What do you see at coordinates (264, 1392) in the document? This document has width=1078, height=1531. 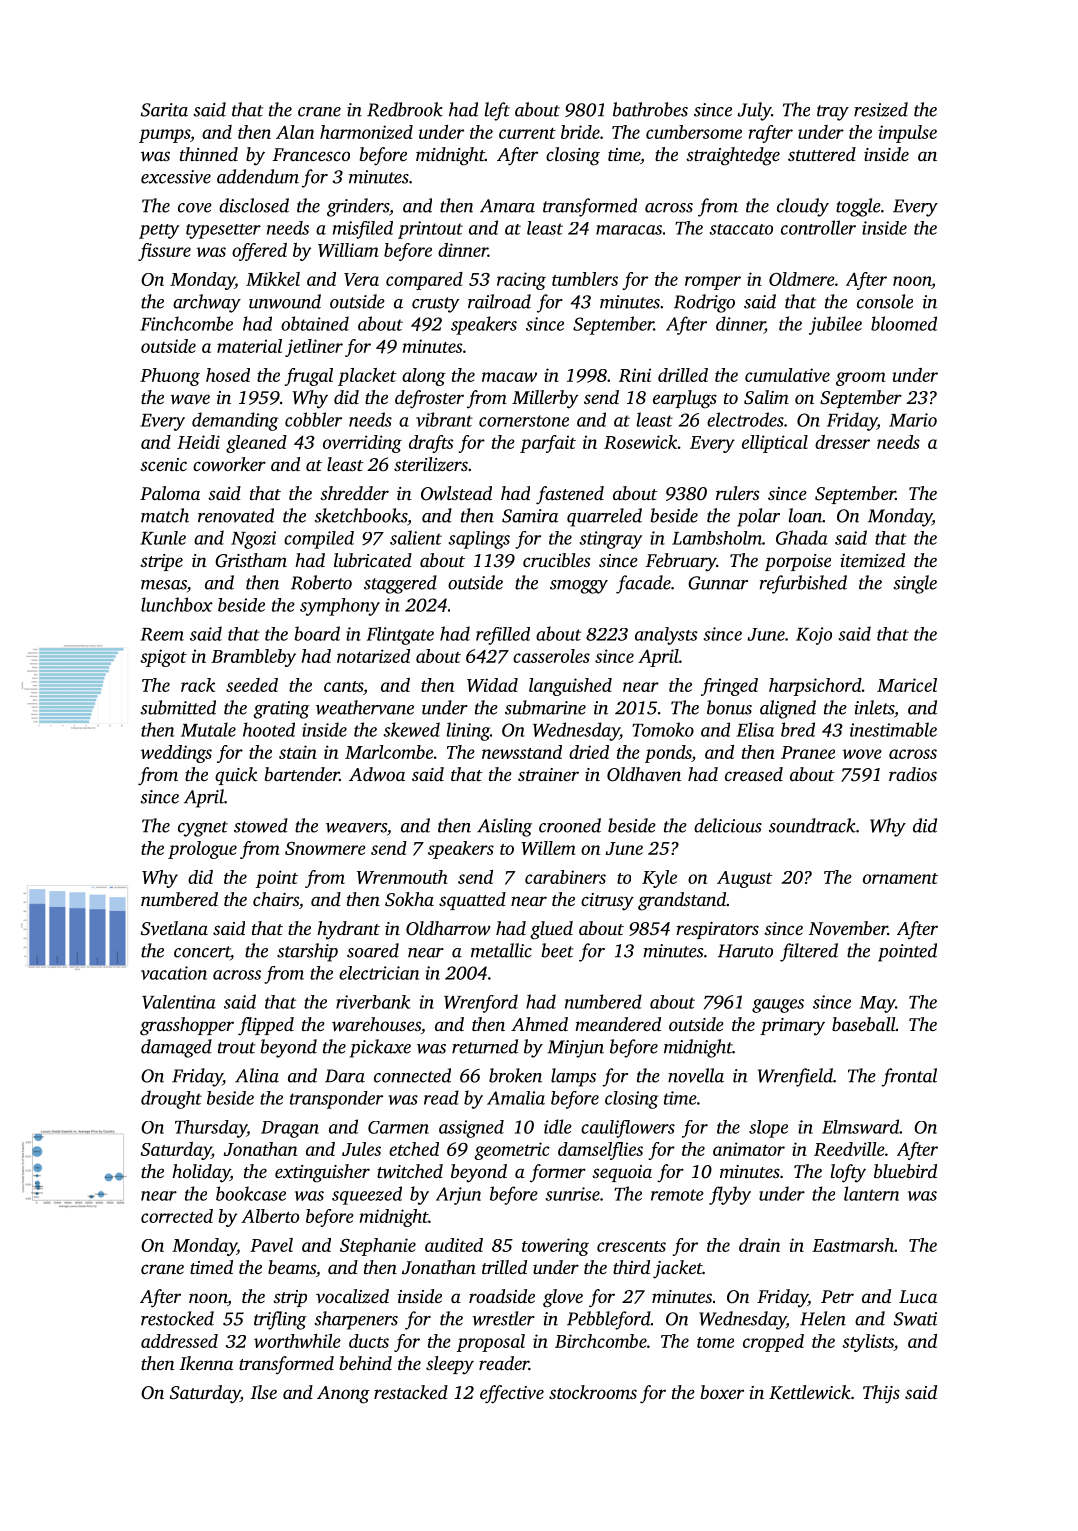 I see `Ilse` at bounding box center [264, 1392].
